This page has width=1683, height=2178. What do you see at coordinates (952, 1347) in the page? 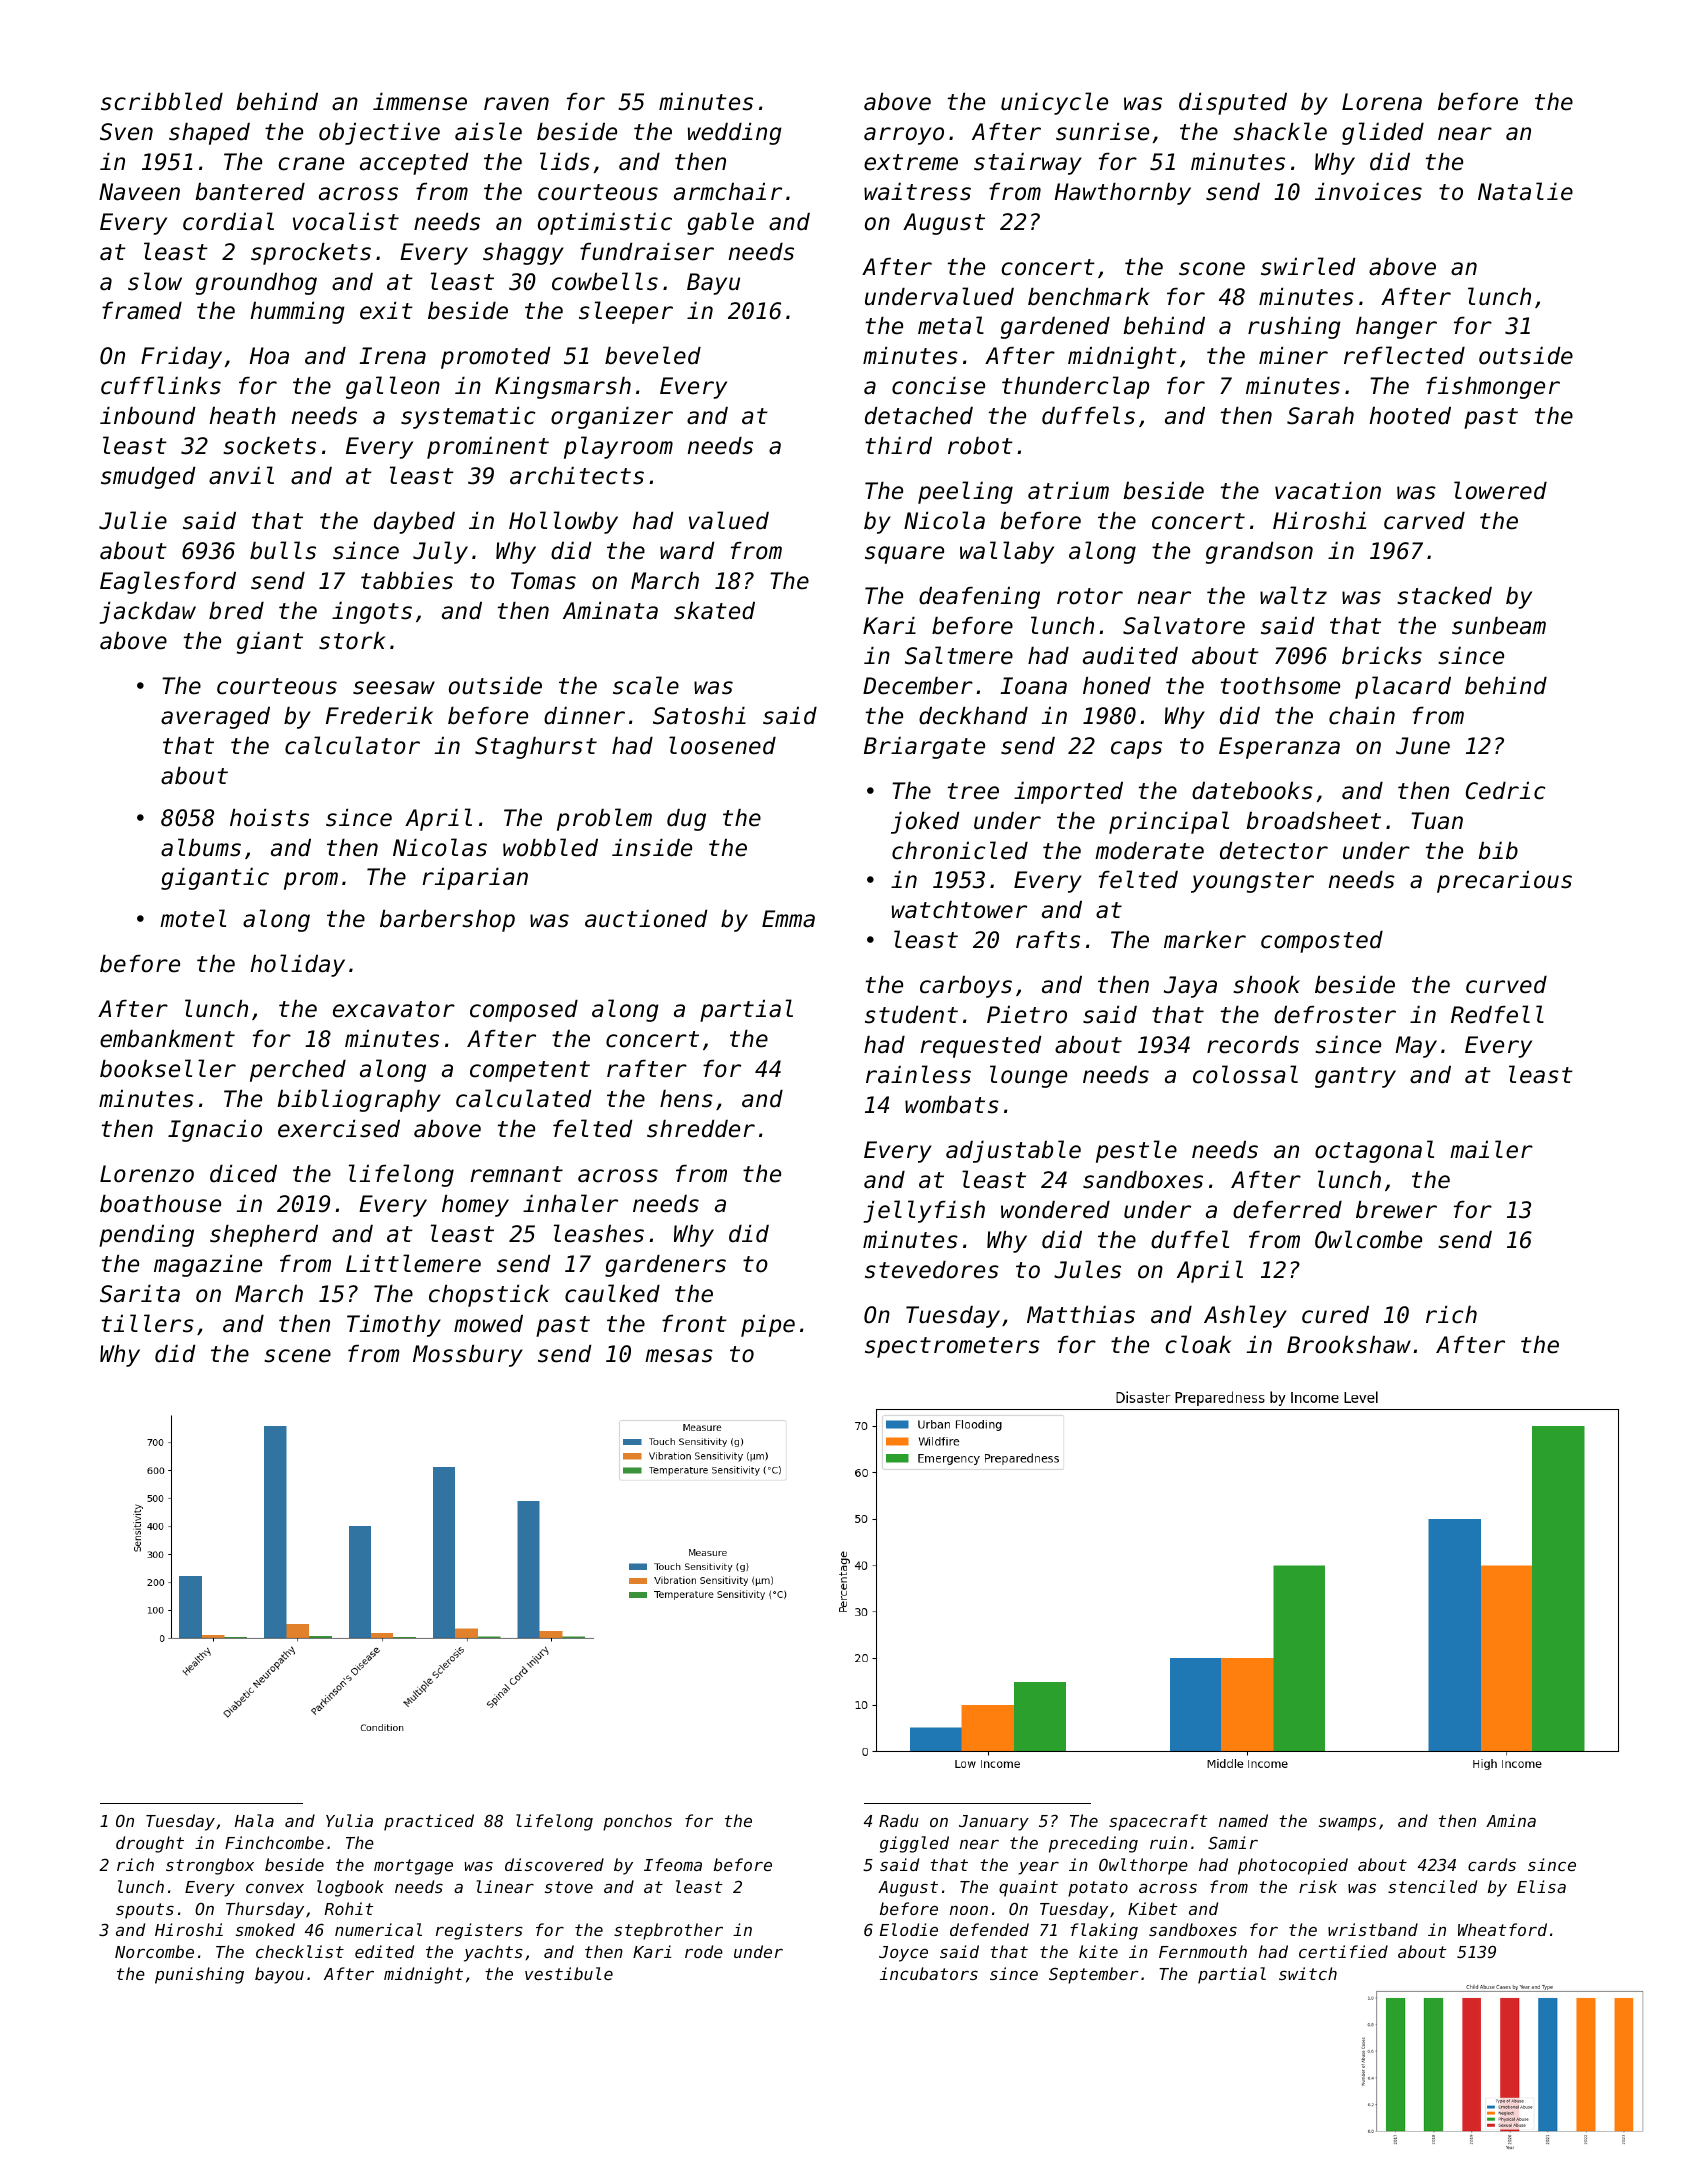
I see `spectrometers` at bounding box center [952, 1347].
